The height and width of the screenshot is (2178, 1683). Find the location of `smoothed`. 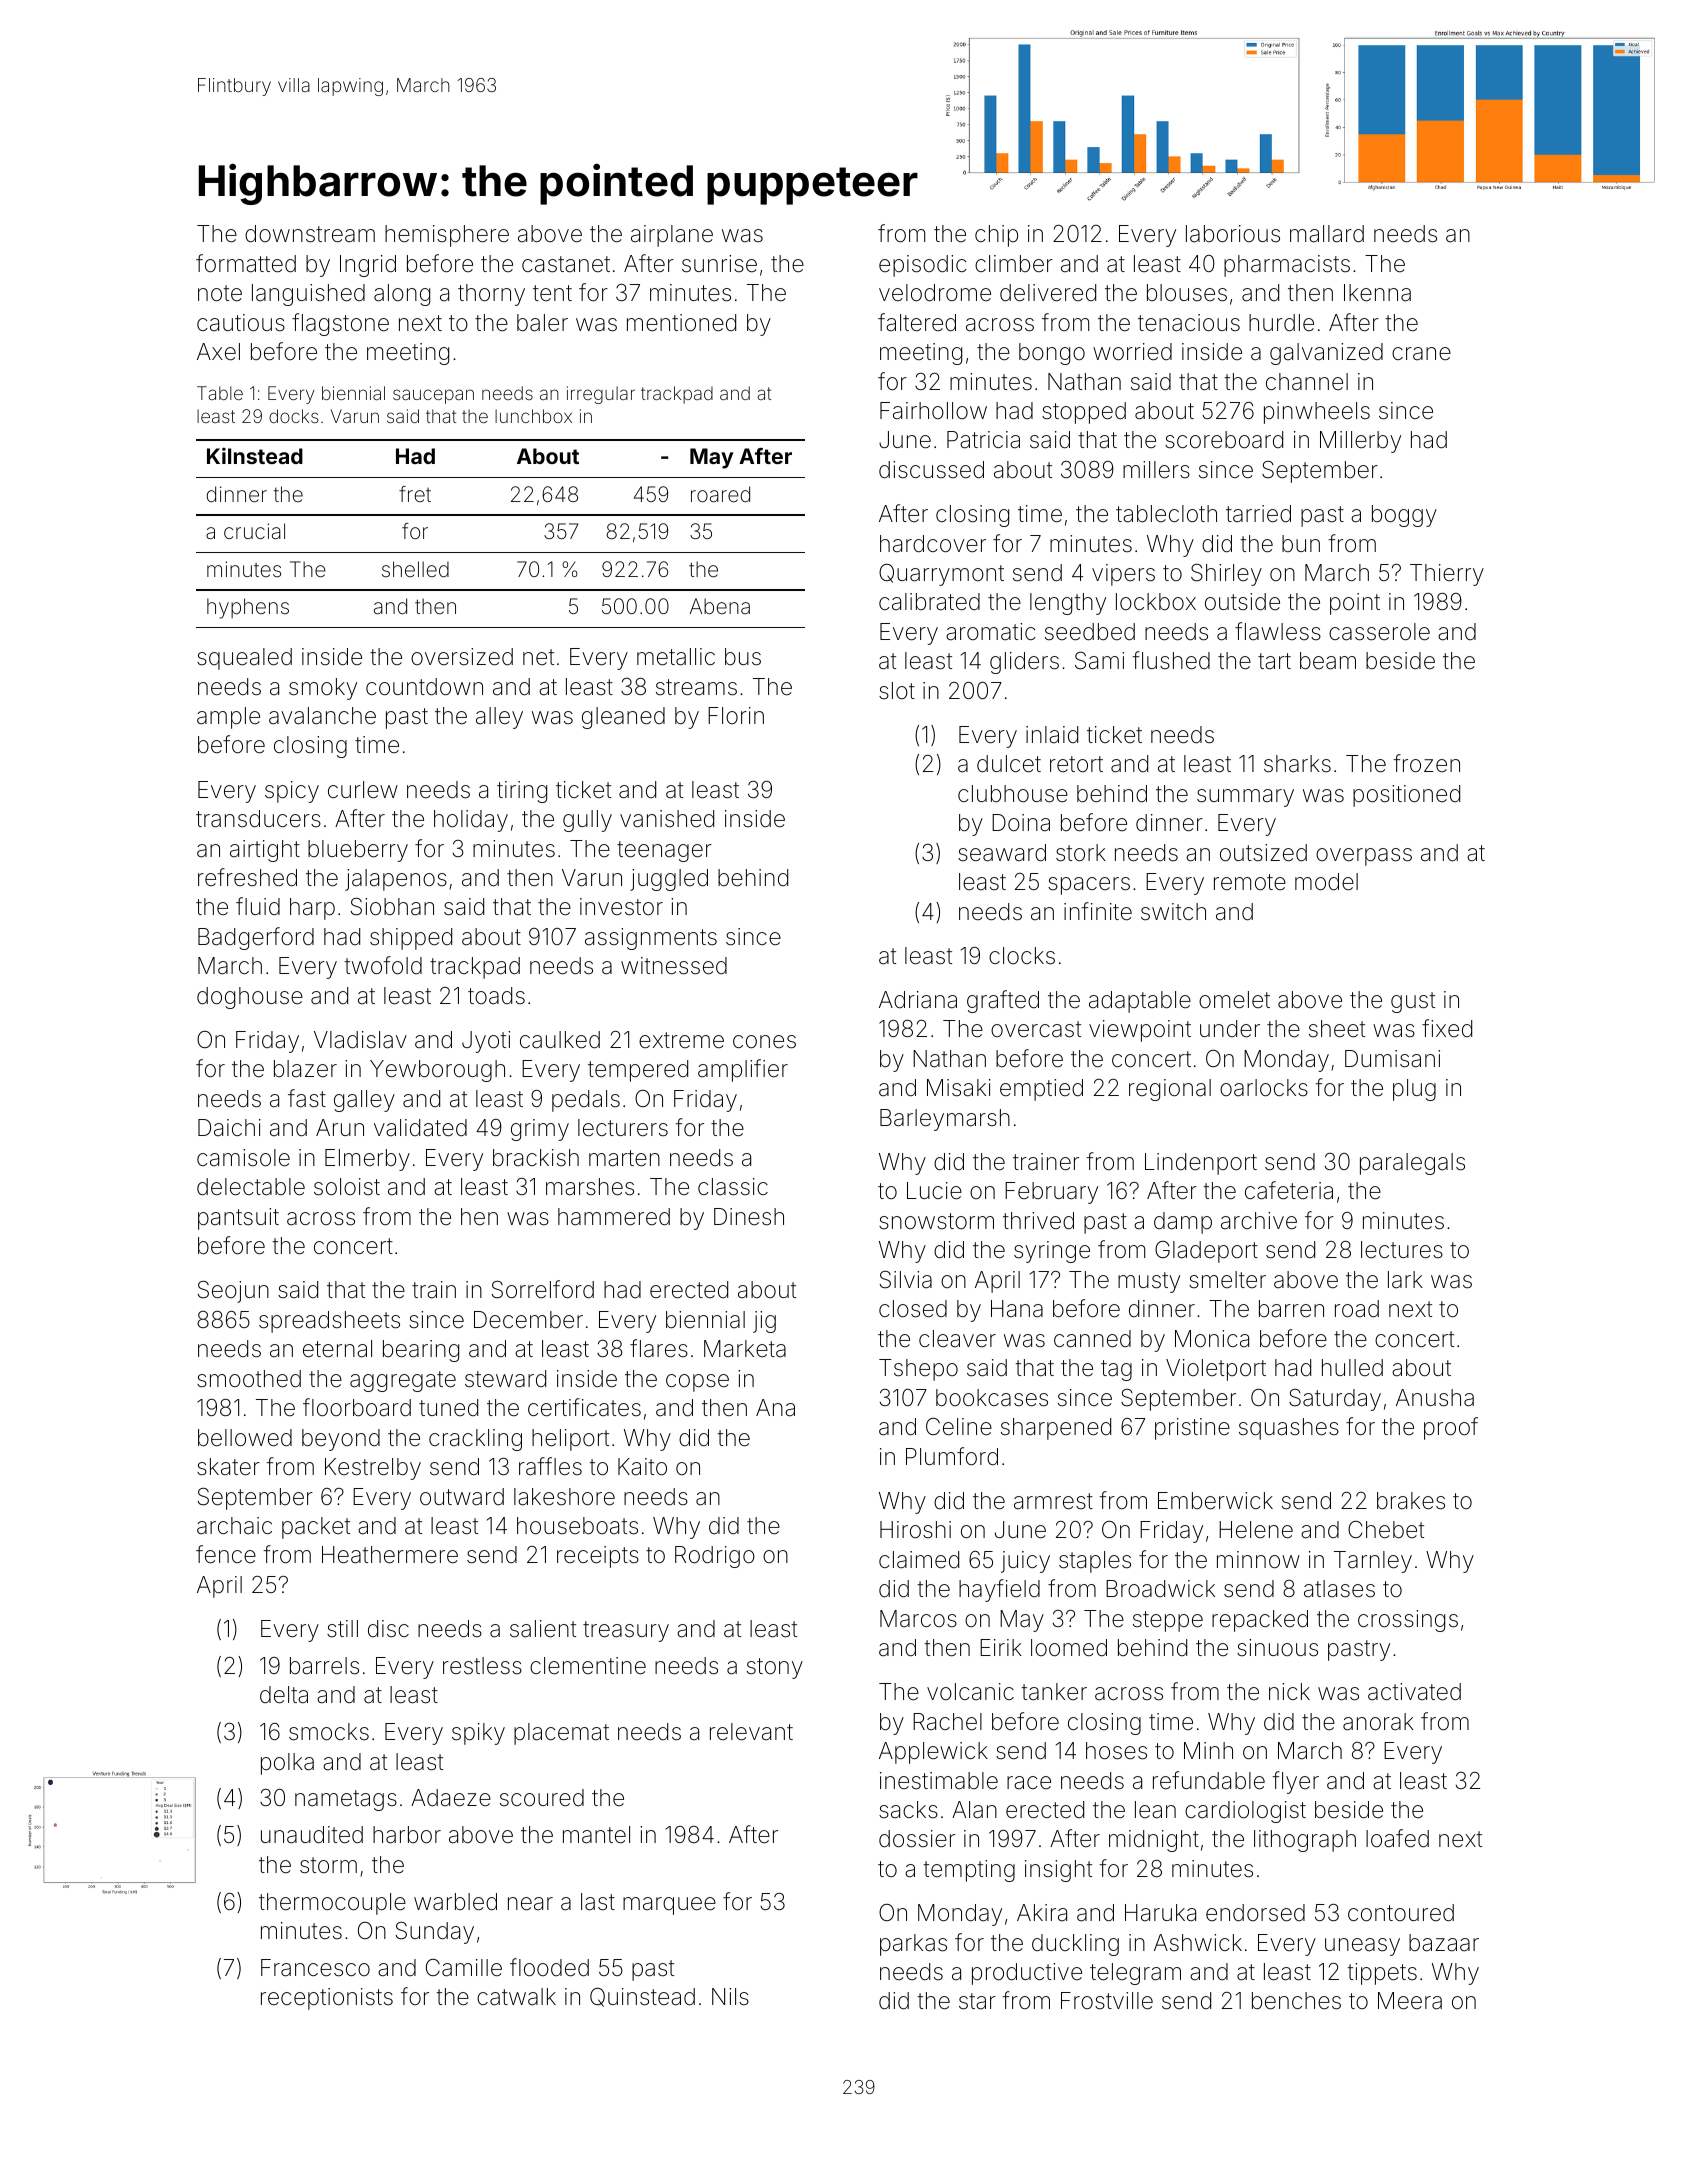

smoothed is located at coordinates (249, 1379).
